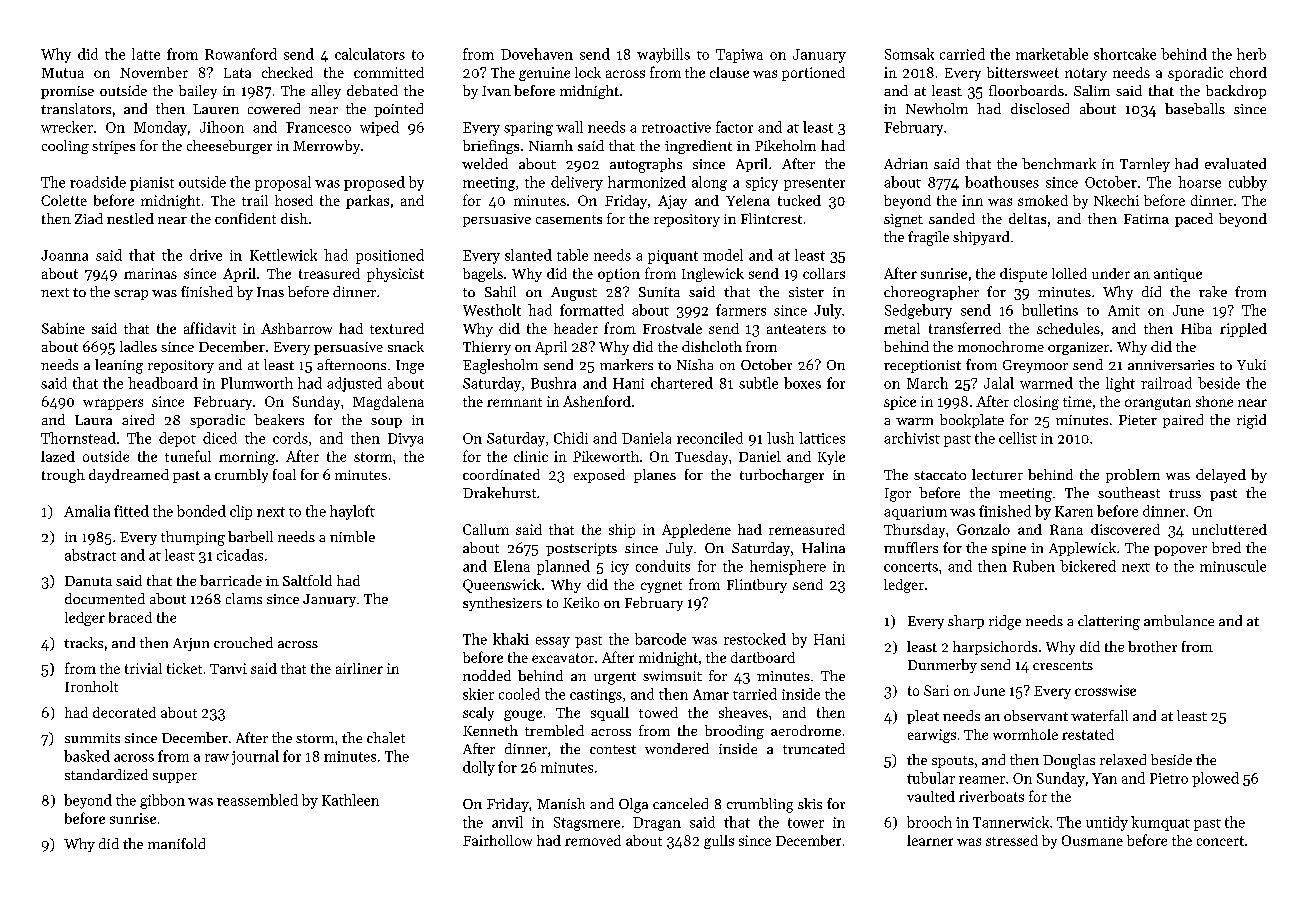 The height and width of the screenshot is (924, 1308). Describe the element at coordinates (176, 843) in the screenshot. I see `manifold` at that location.
